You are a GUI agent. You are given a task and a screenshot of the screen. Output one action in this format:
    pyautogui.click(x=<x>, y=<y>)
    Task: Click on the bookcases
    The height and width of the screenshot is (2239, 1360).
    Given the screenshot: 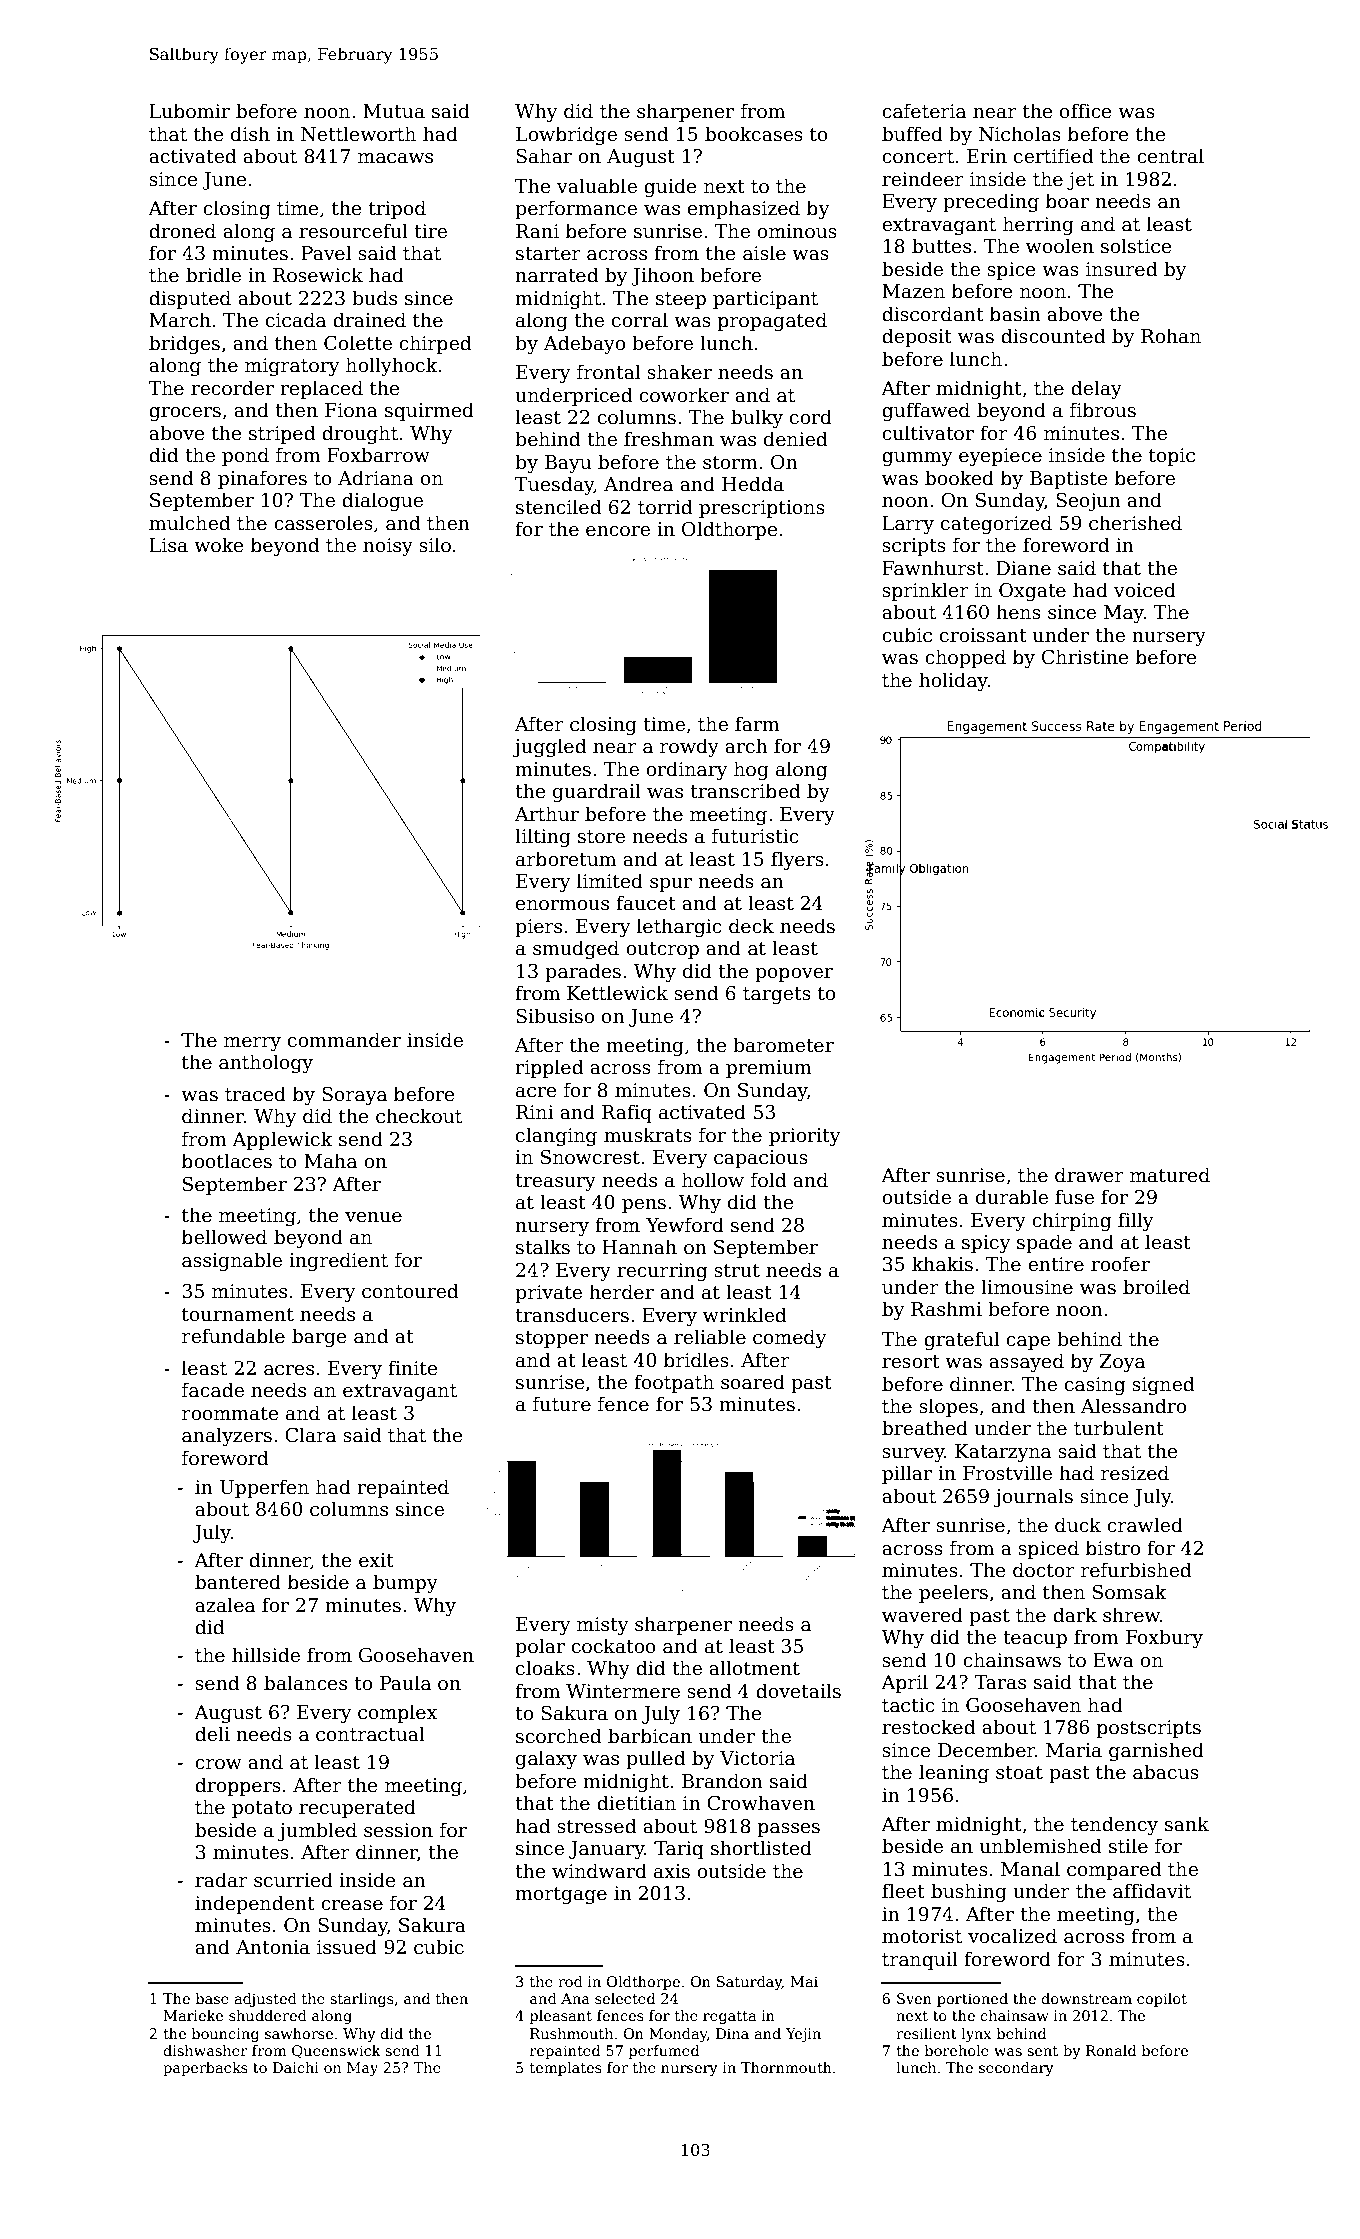 What is the action you would take?
    pyautogui.click(x=754, y=134)
